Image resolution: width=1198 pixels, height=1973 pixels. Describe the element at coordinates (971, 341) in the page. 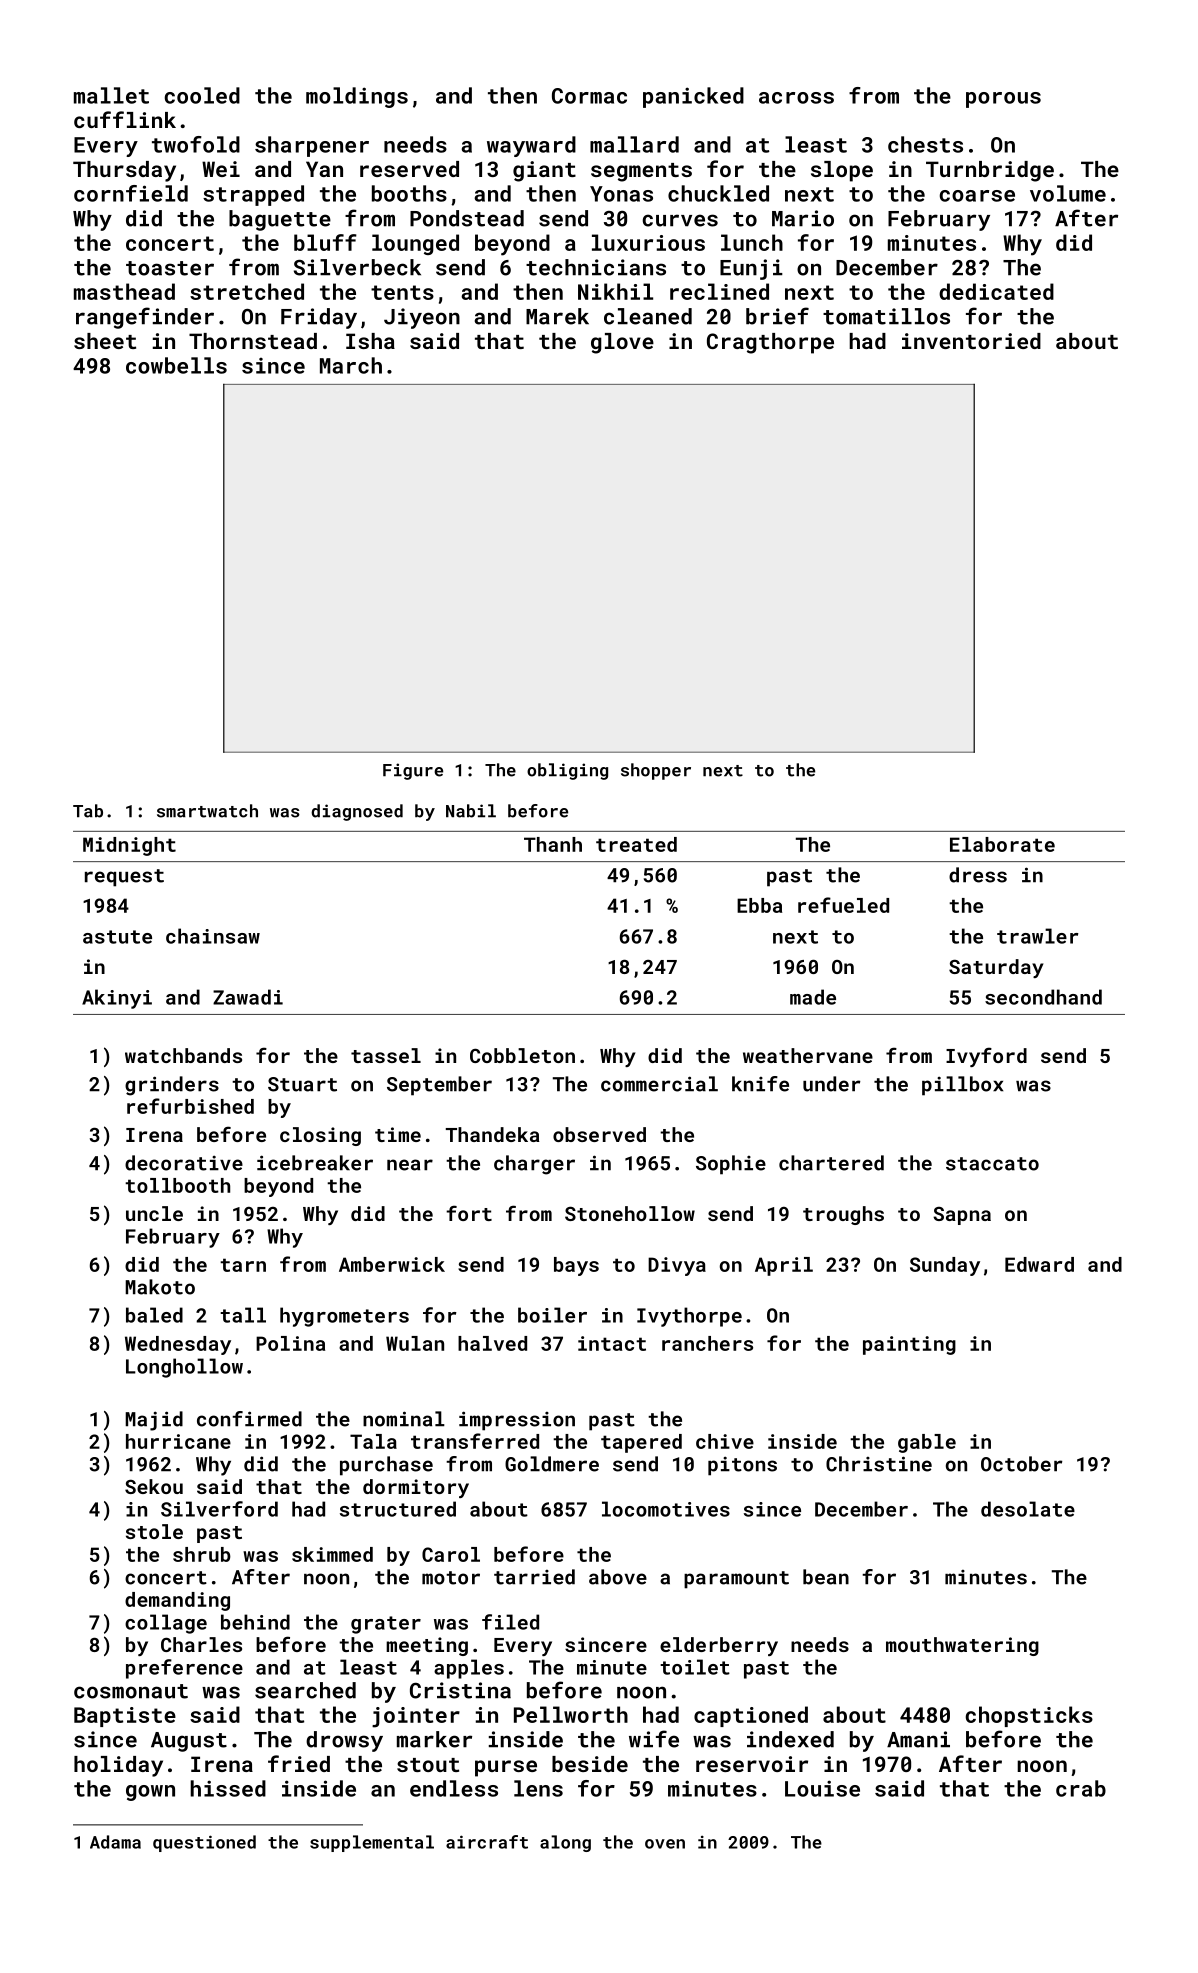

I see `inventoried` at that location.
